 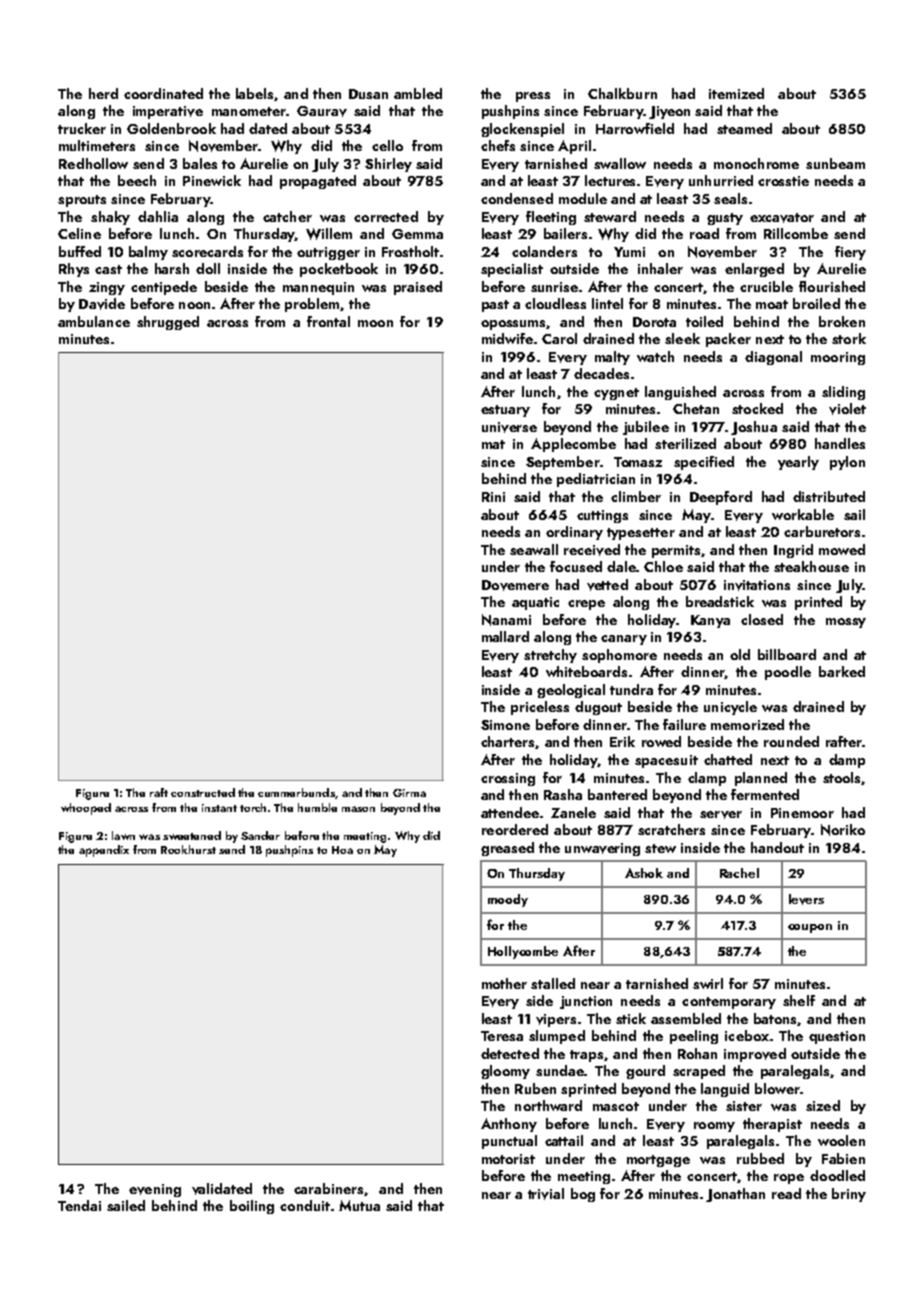 What do you see at coordinates (252, 1207) in the image?
I see `boiling` at bounding box center [252, 1207].
